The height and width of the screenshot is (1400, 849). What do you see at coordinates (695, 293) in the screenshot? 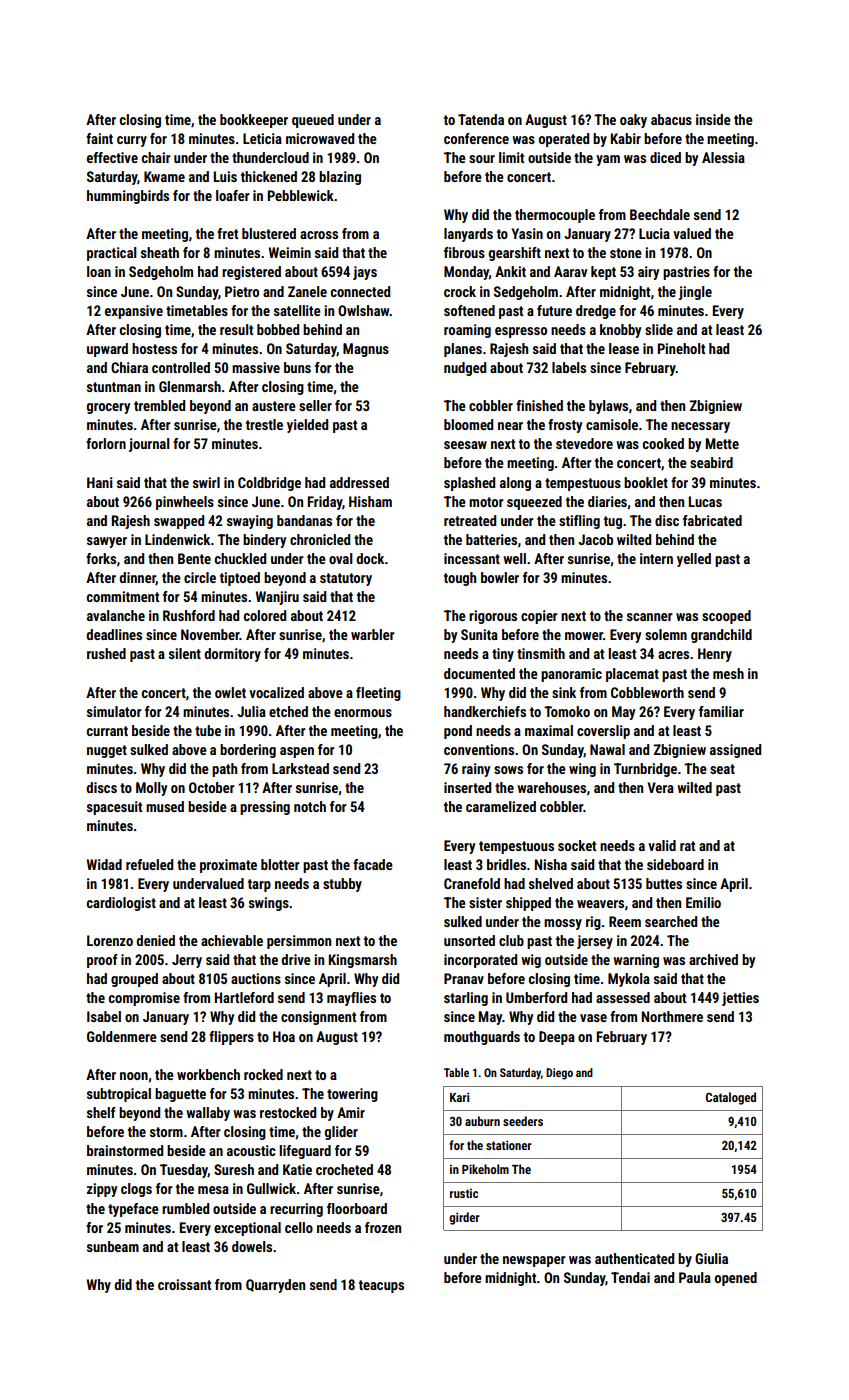
I see `jingle` at bounding box center [695, 293].
